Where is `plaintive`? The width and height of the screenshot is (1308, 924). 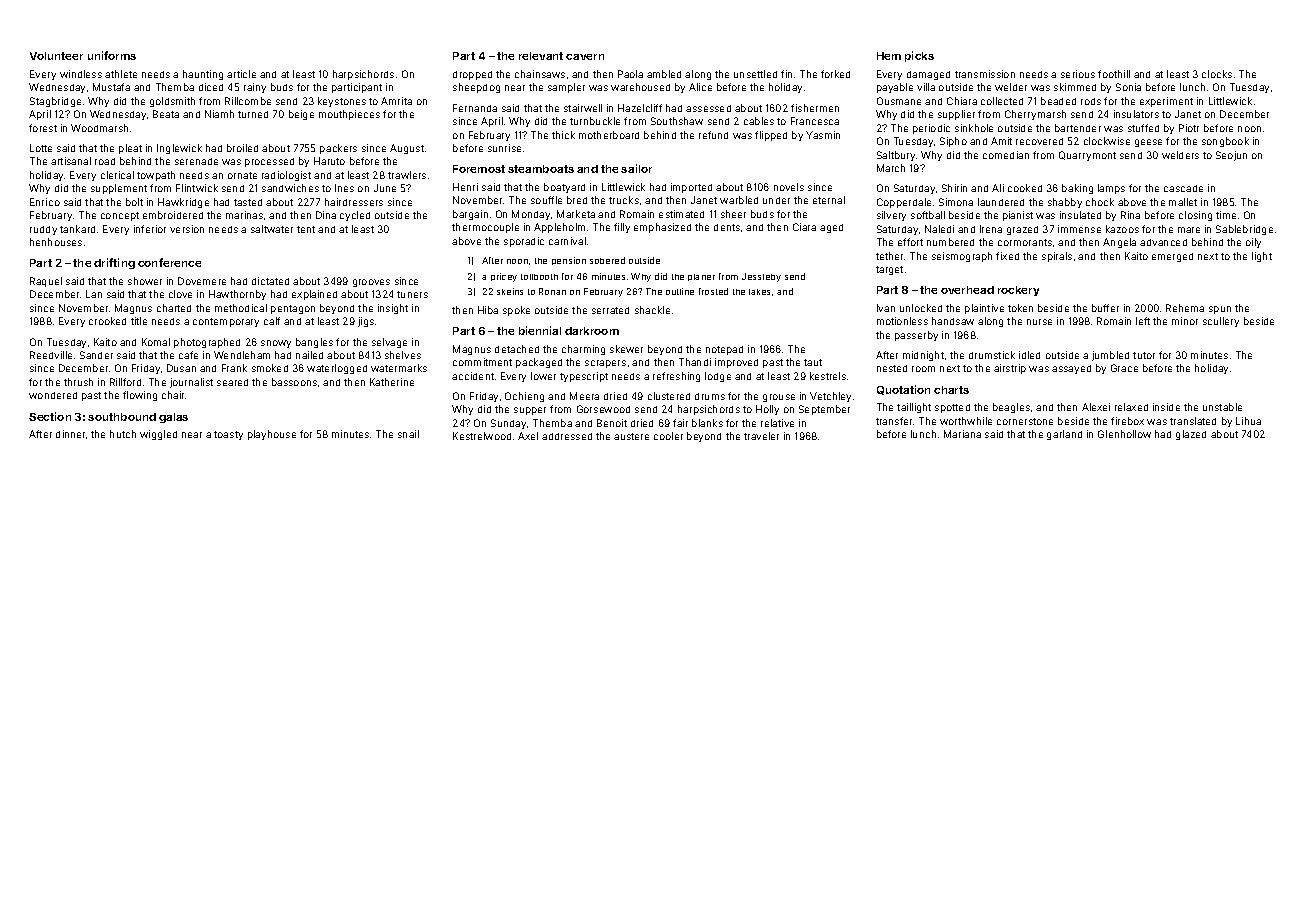
plaintive is located at coordinates (984, 309).
